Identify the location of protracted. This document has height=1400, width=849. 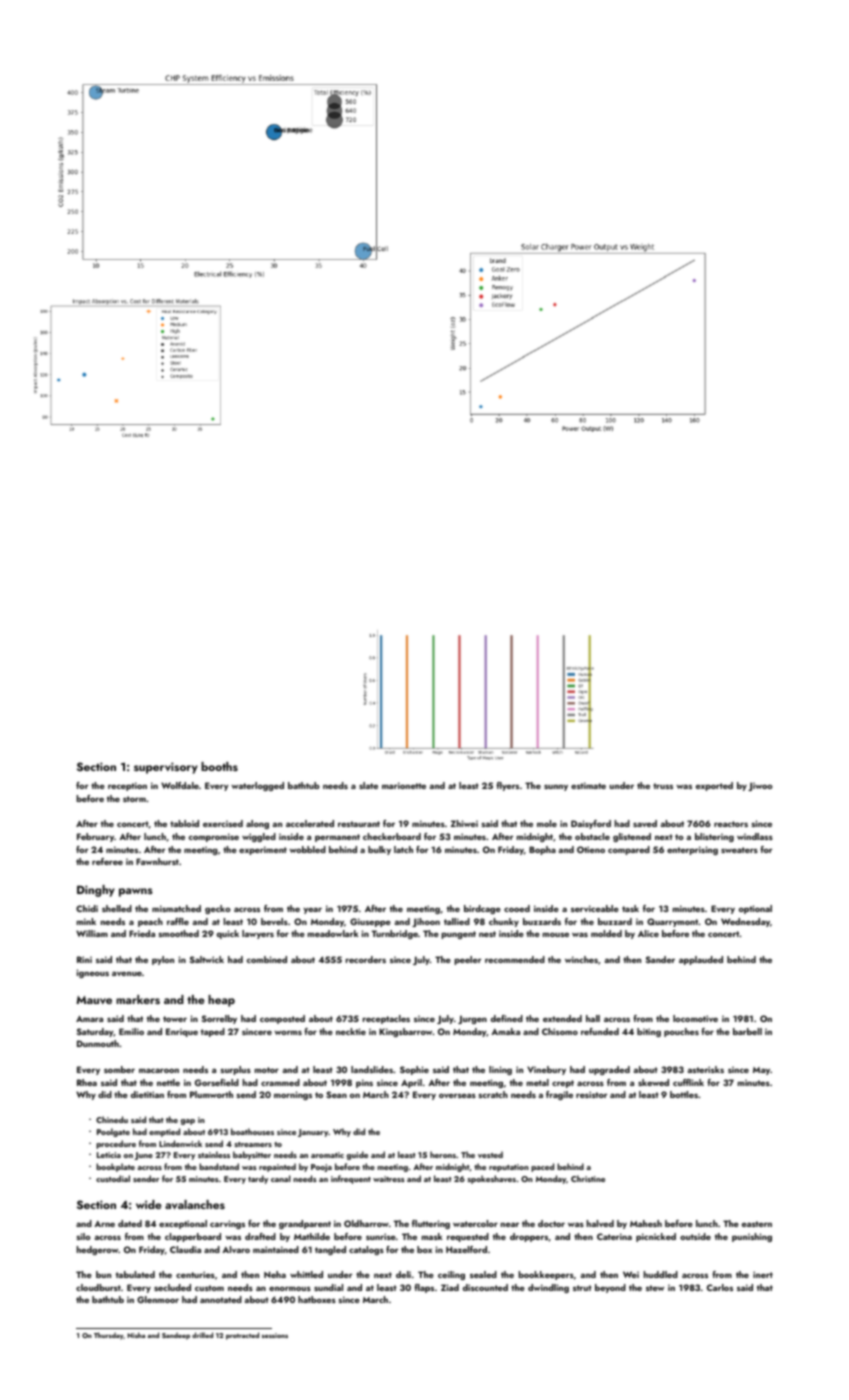
(242, 1336).
